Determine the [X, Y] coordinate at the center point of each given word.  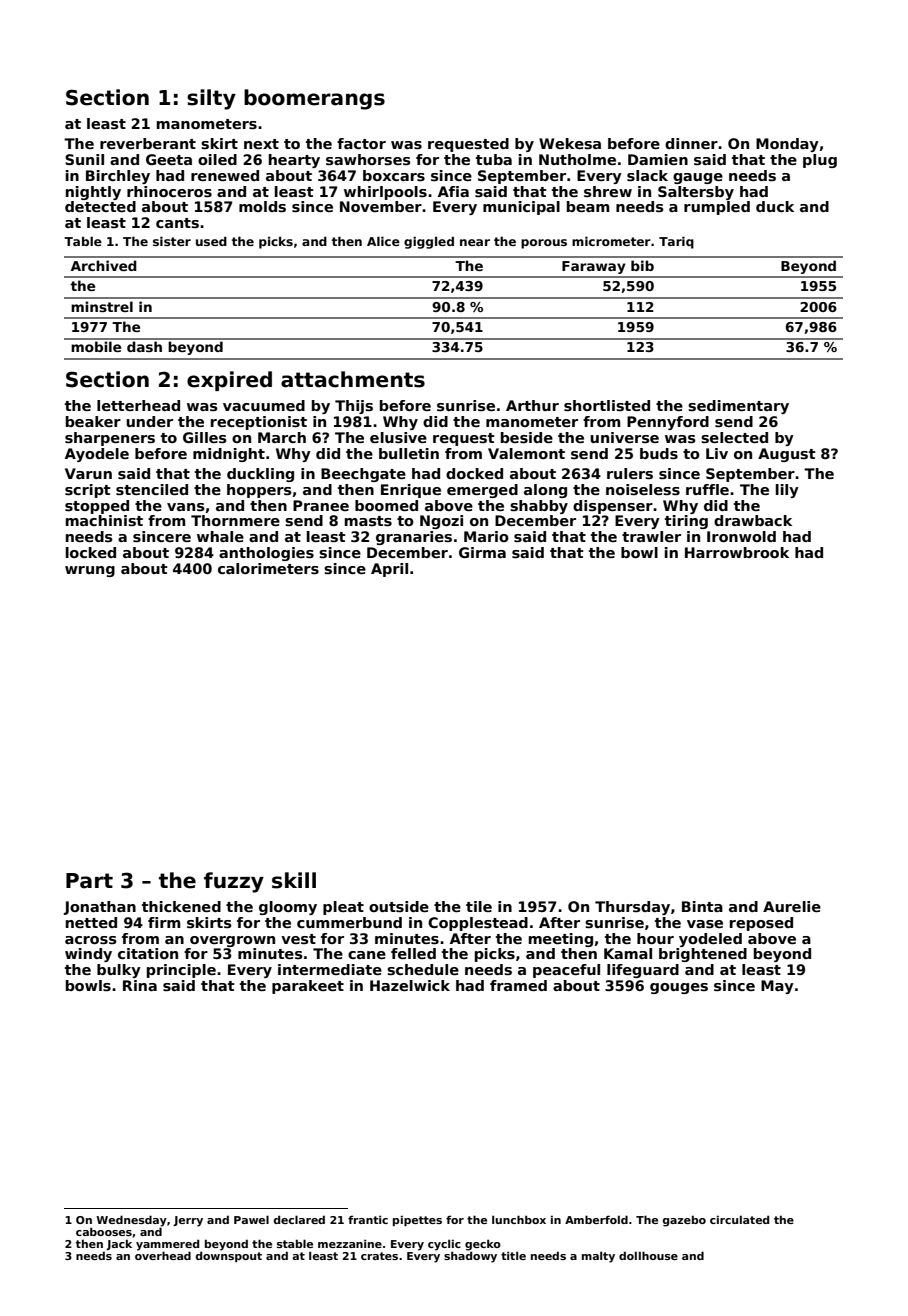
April [389, 570]
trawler [651, 536]
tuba [494, 159]
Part [89, 881]
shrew [608, 191]
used [211, 241]
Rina [140, 985]
